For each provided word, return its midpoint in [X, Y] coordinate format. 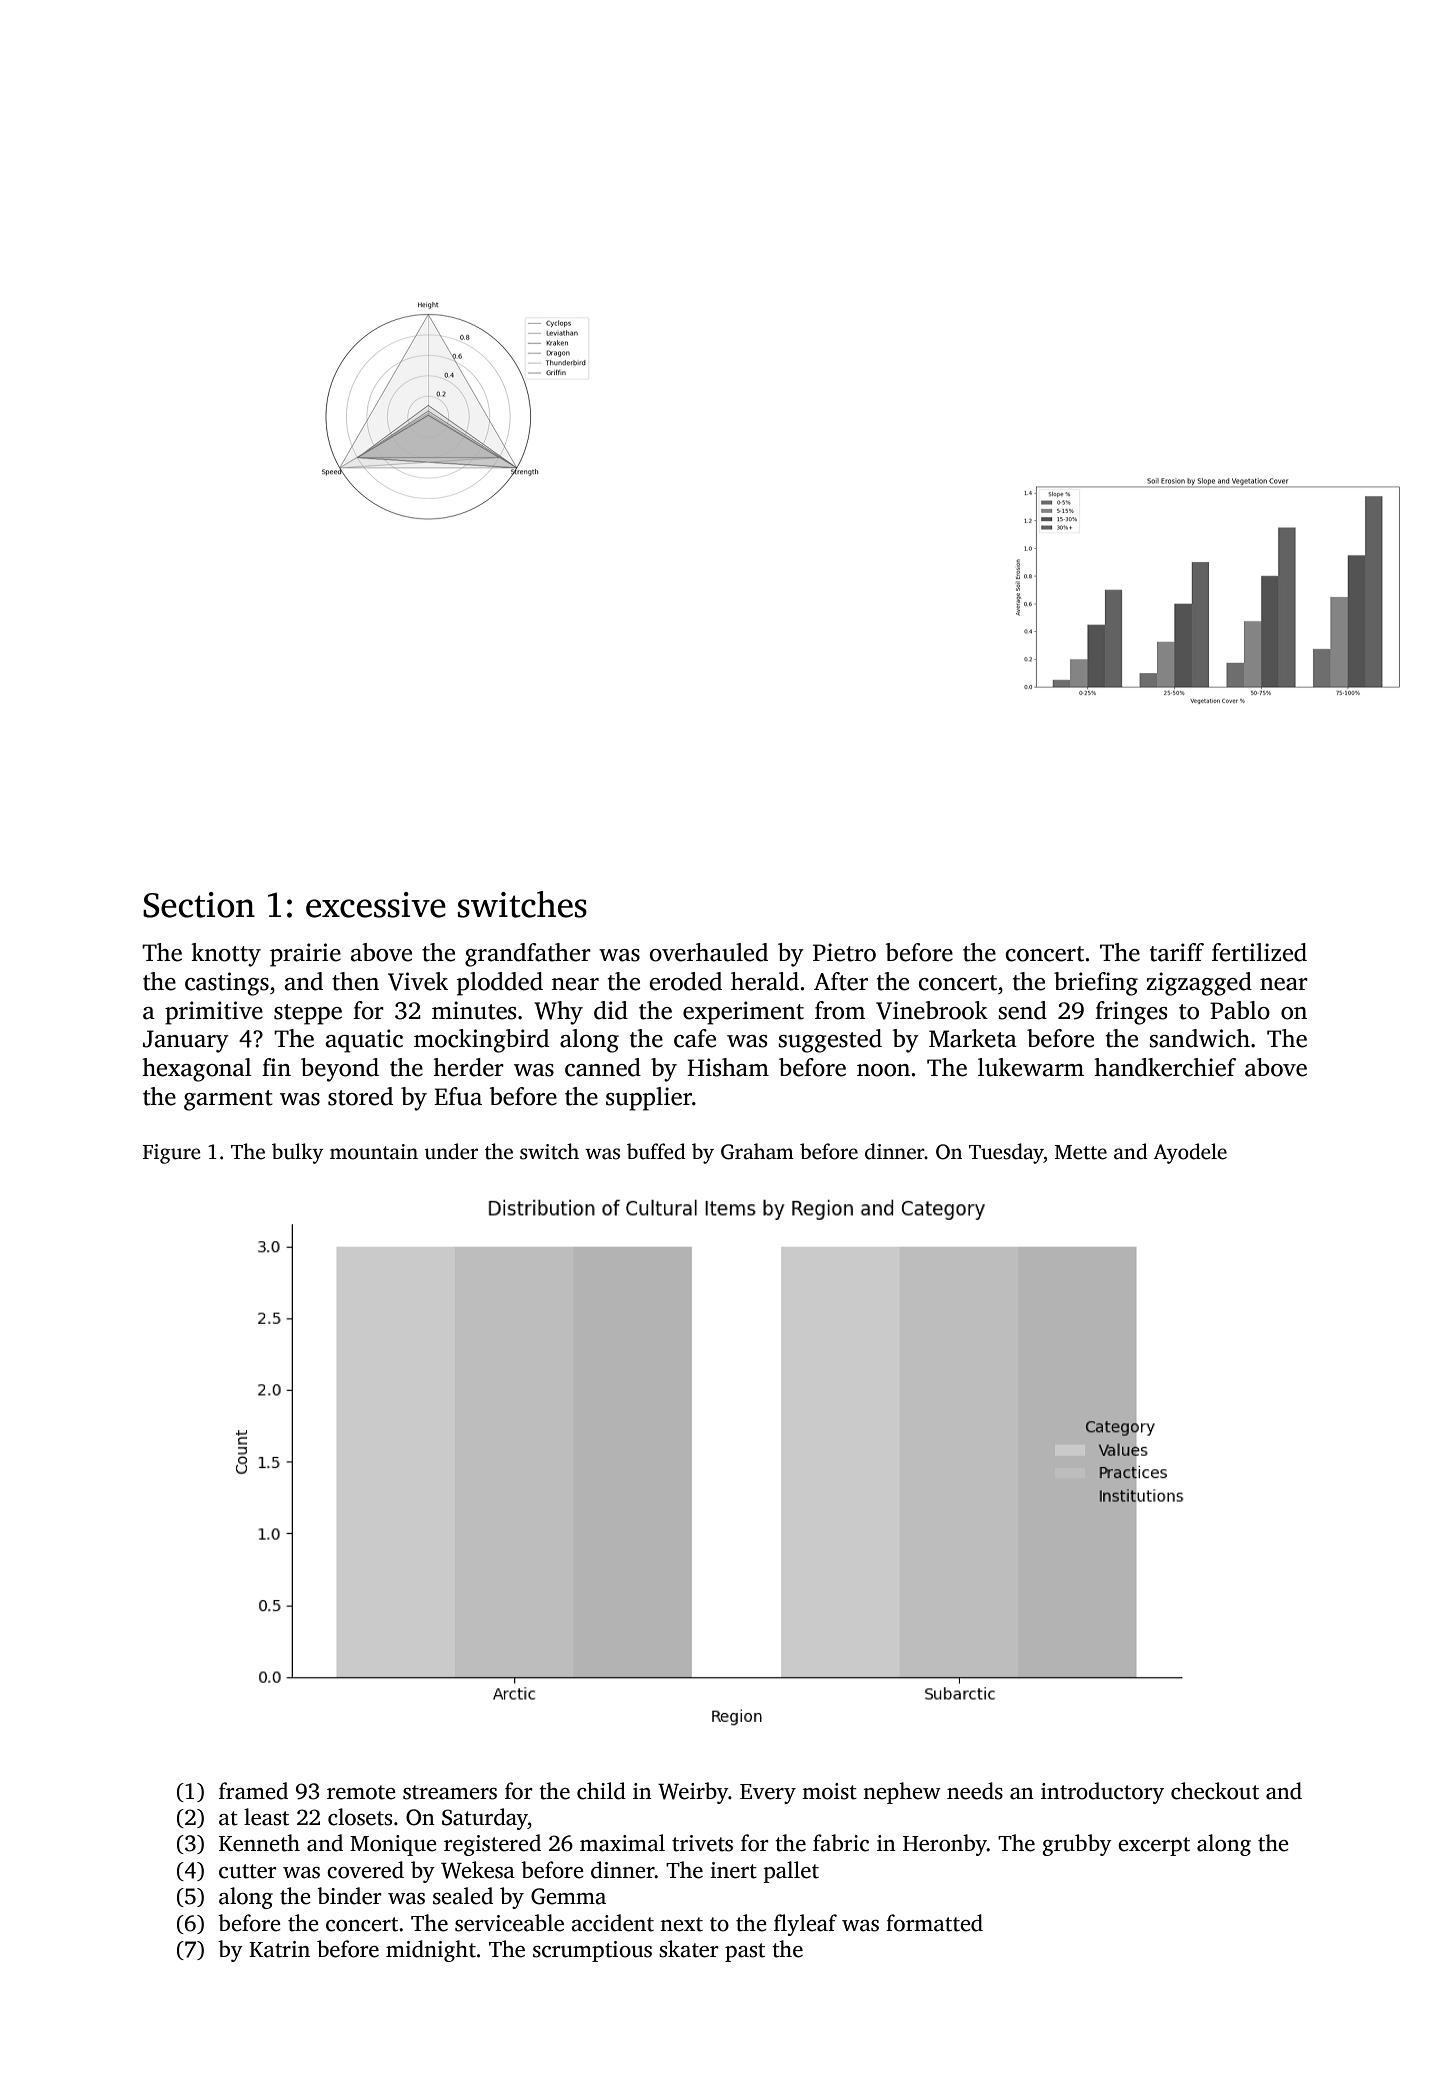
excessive [376, 905]
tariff [1177, 952]
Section [199, 905]
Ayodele [1190, 1153]
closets [360, 1817]
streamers [450, 1792]
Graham [757, 1151]
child [601, 1791]
